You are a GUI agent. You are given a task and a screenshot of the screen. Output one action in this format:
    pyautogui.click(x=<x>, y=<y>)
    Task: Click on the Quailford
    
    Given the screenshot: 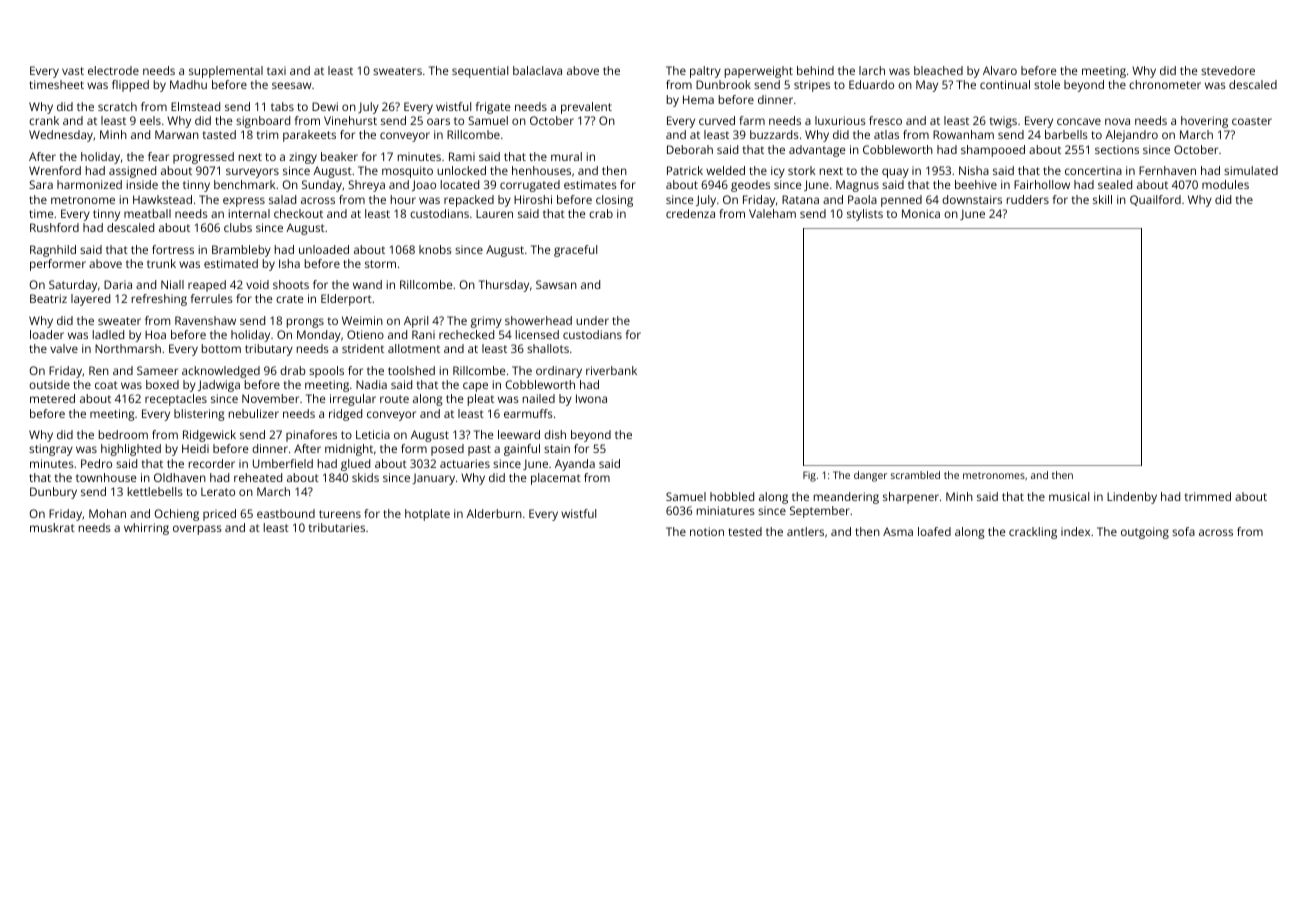 What is the action you would take?
    pyautogui.click(x=1155, y=200)
